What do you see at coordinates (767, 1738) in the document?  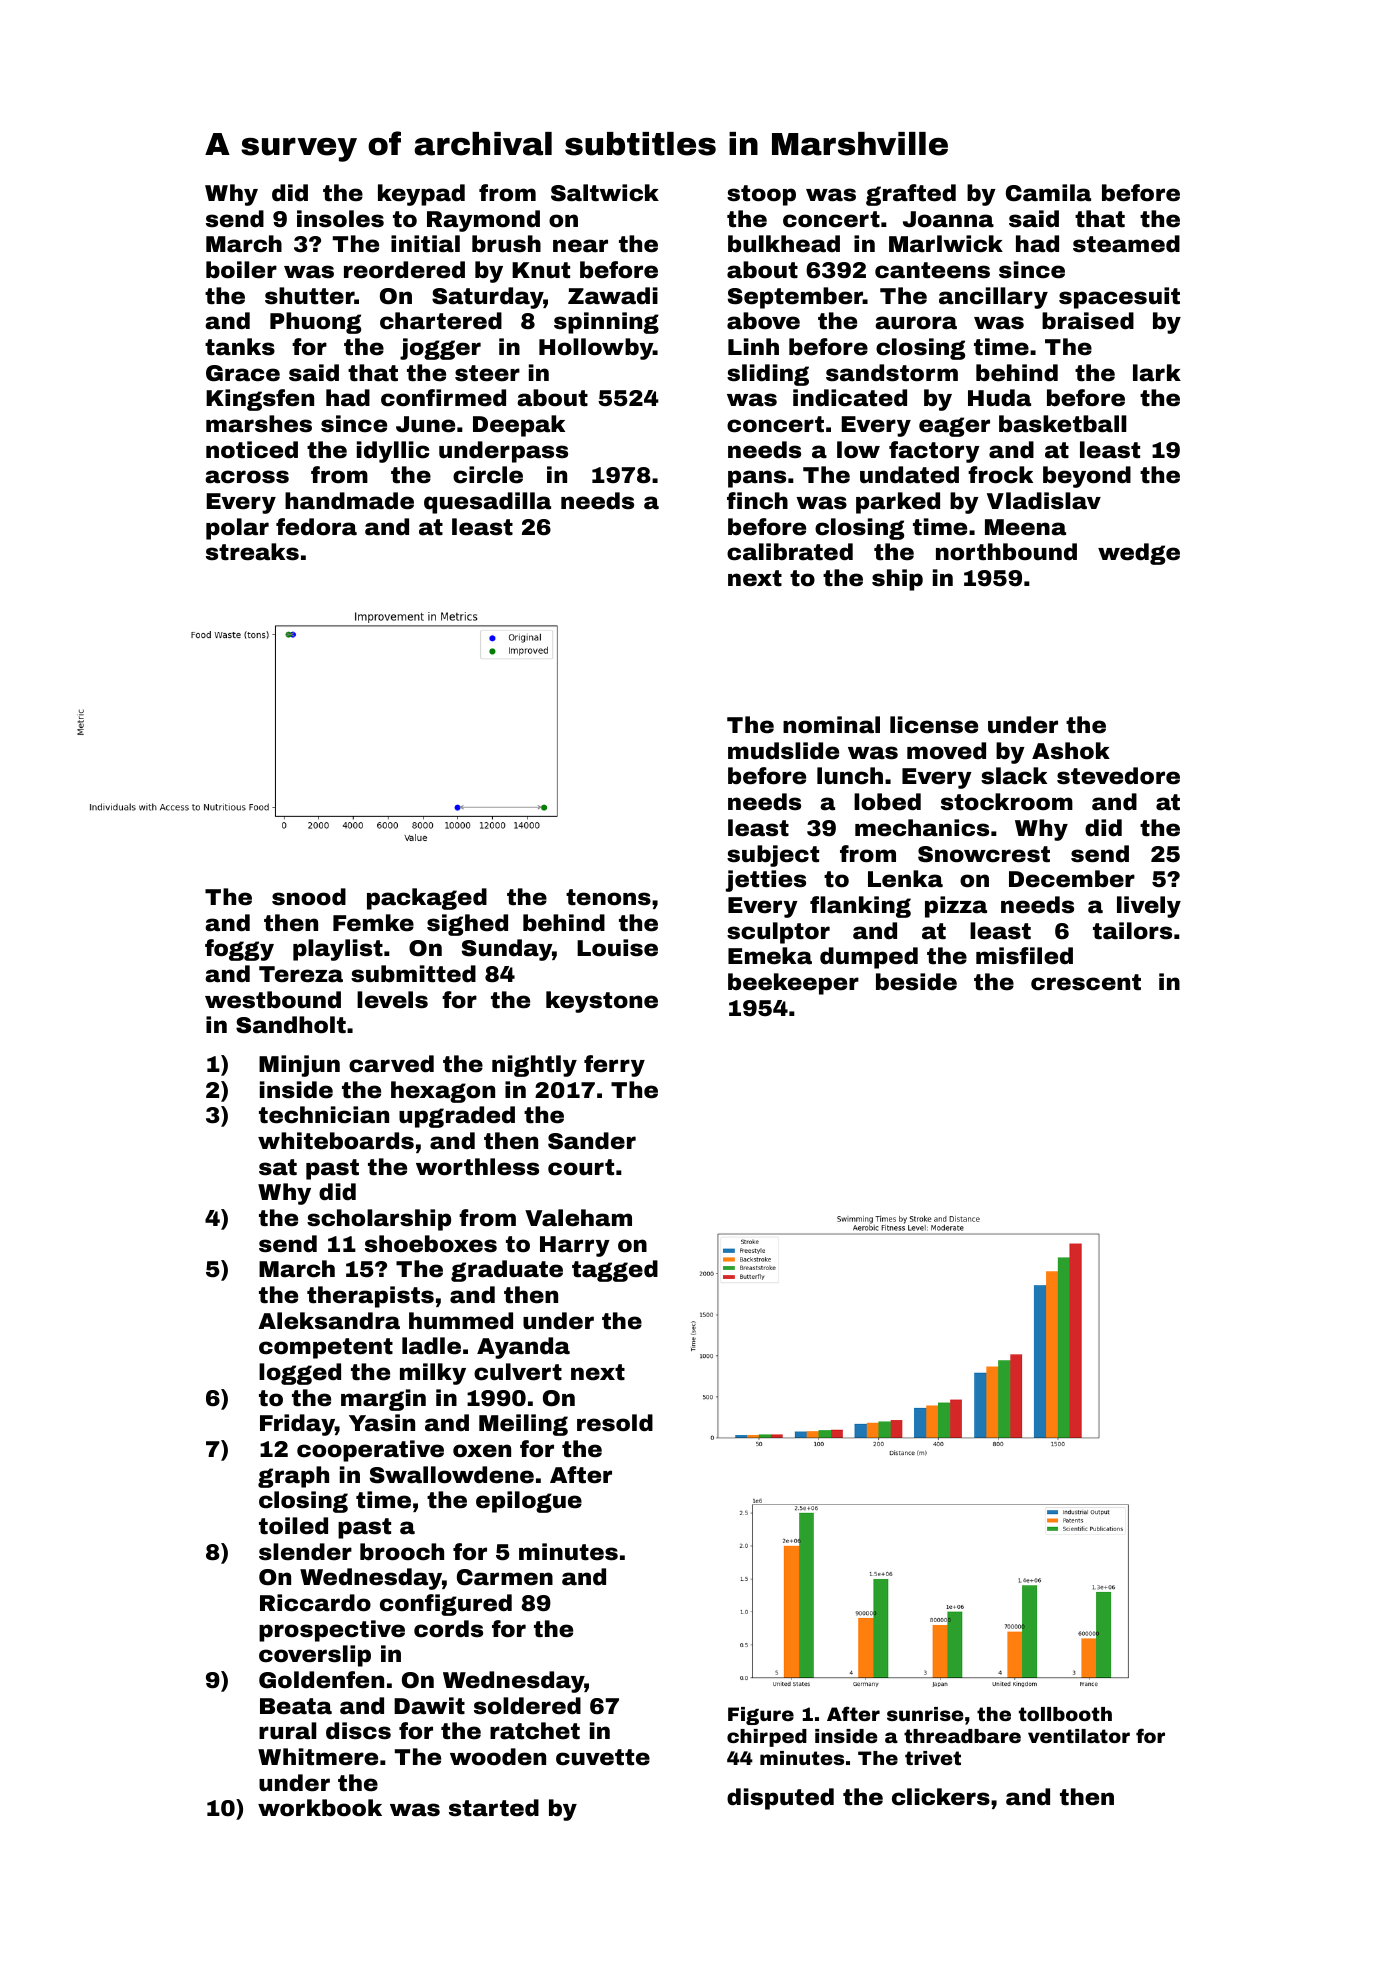 I see `chirped` at bounding box center [767, 1738].
